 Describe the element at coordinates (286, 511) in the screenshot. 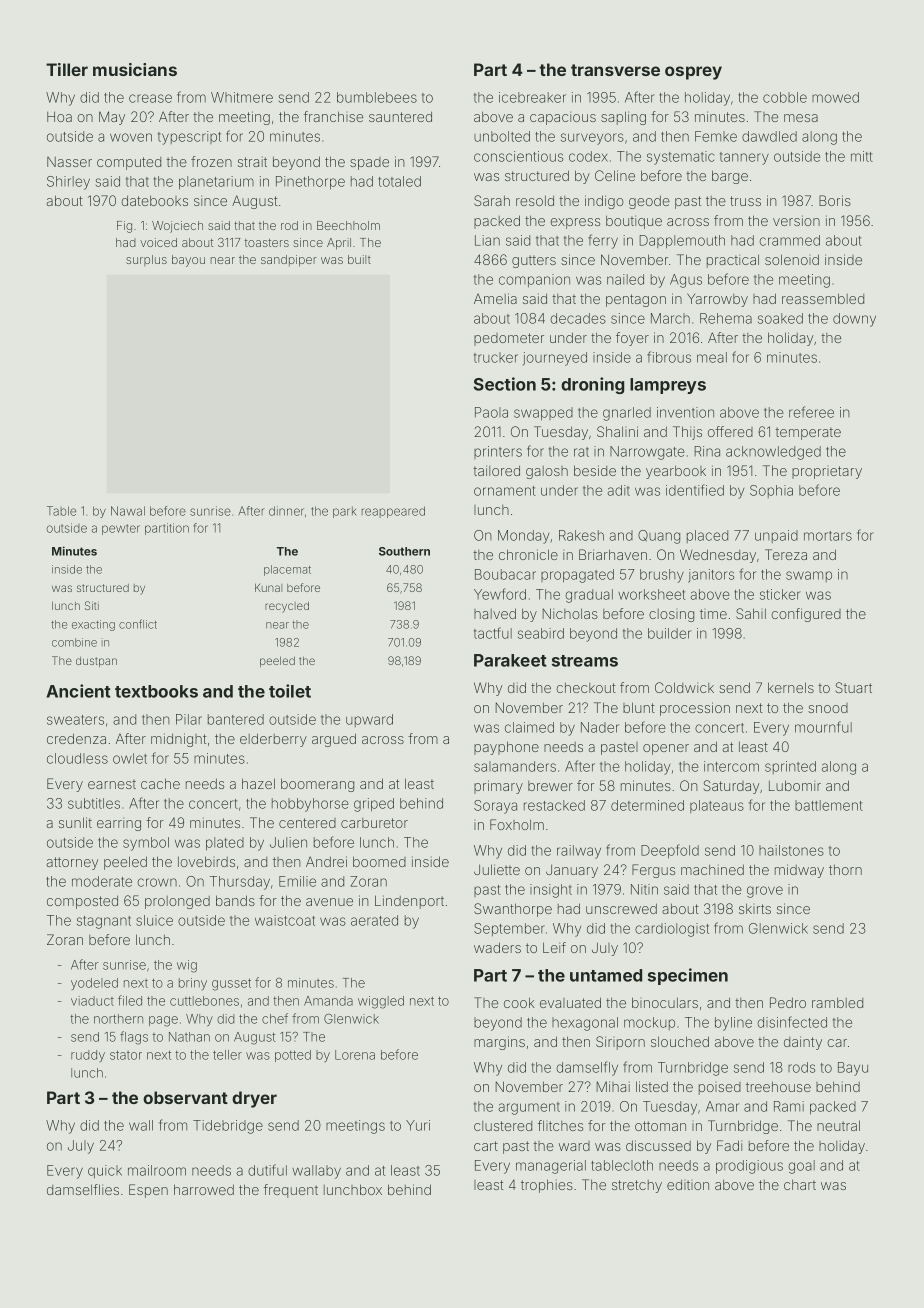

I see `dinner` at that location.
